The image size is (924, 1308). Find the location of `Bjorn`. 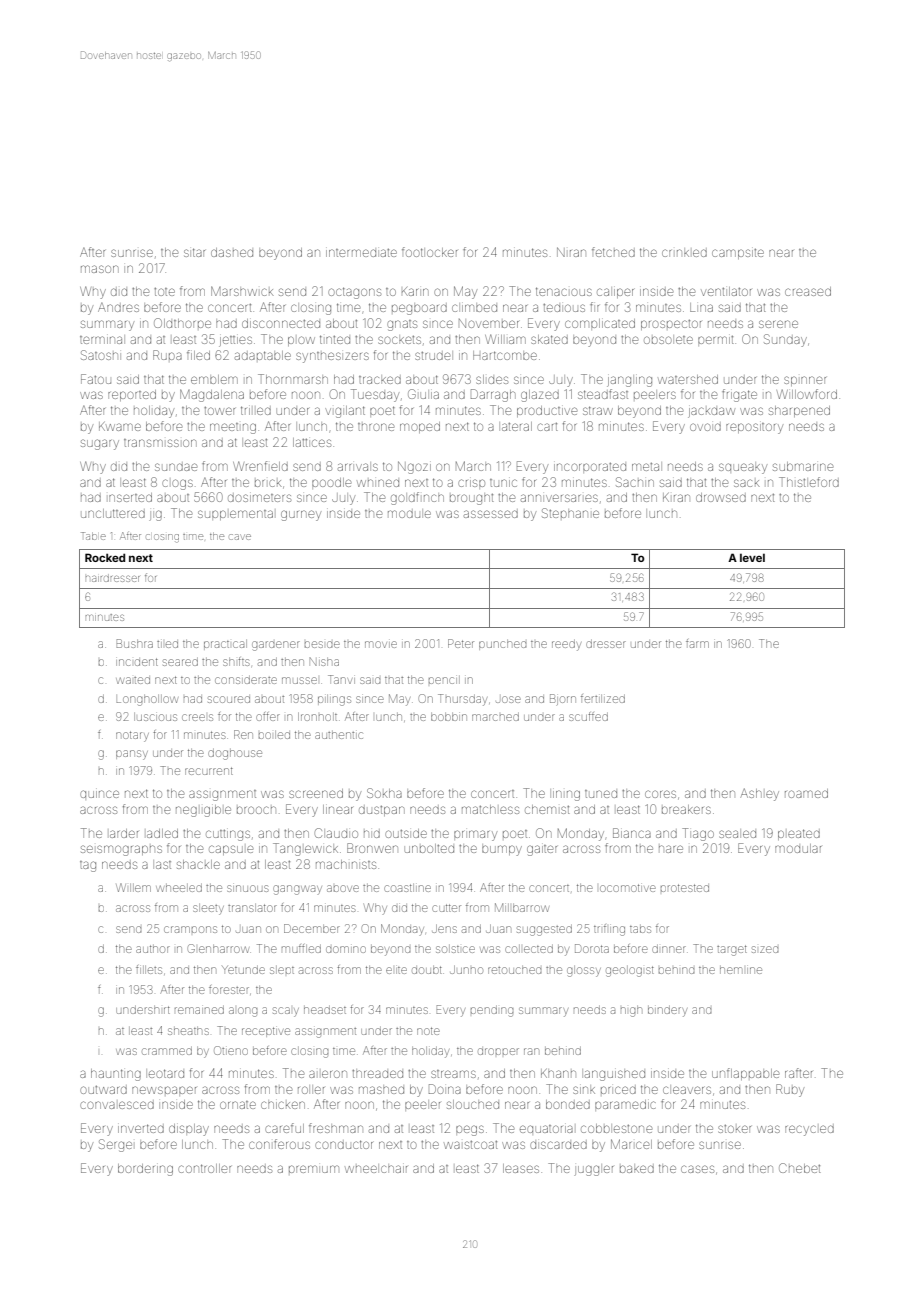

Bjorn is located at coordinates (563, 699).
